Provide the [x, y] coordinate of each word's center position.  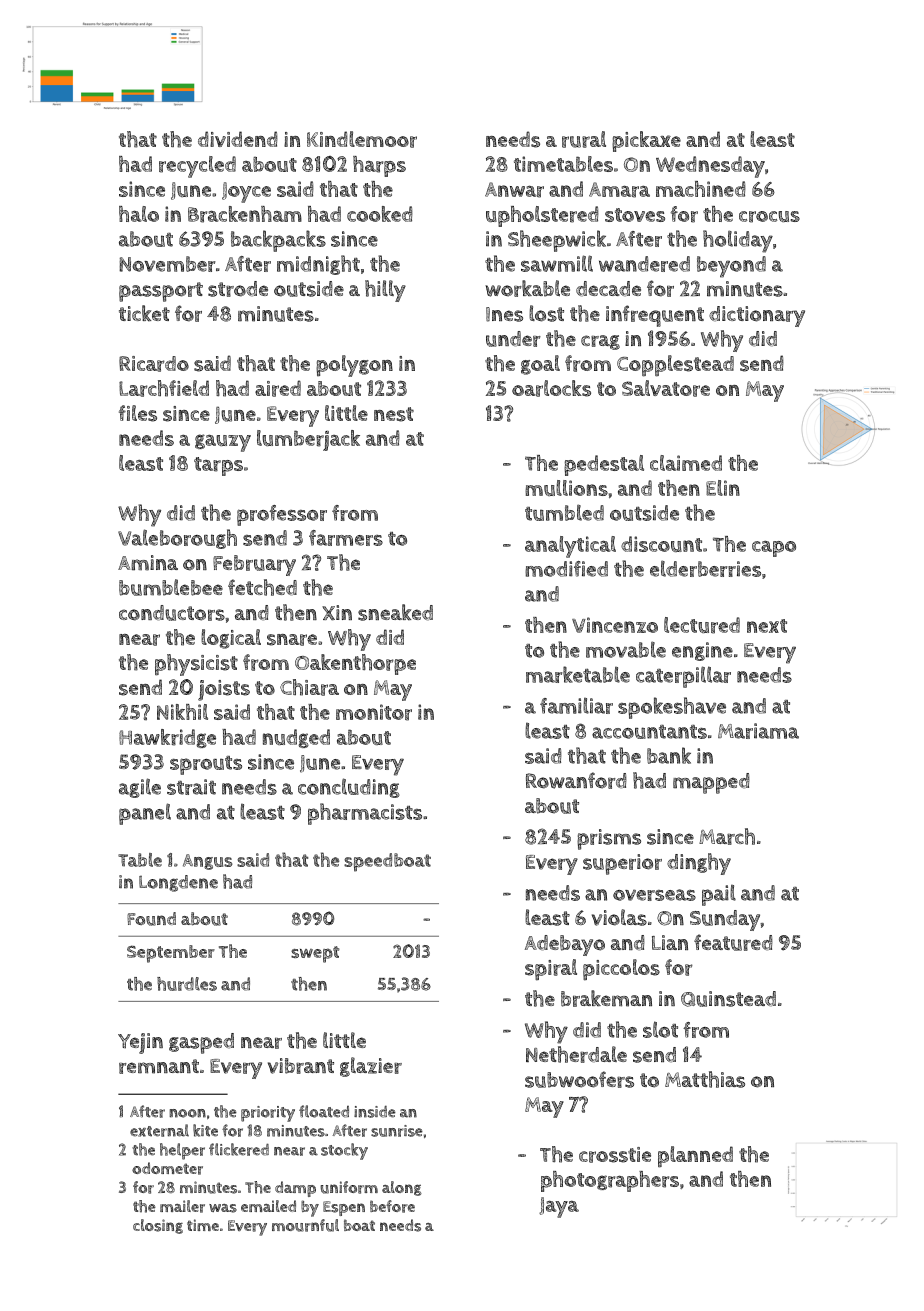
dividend [238, 139]
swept [315, 954]
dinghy [699, 864]
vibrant [301, 1066]
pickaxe [646, 141]
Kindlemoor [362, 139]
